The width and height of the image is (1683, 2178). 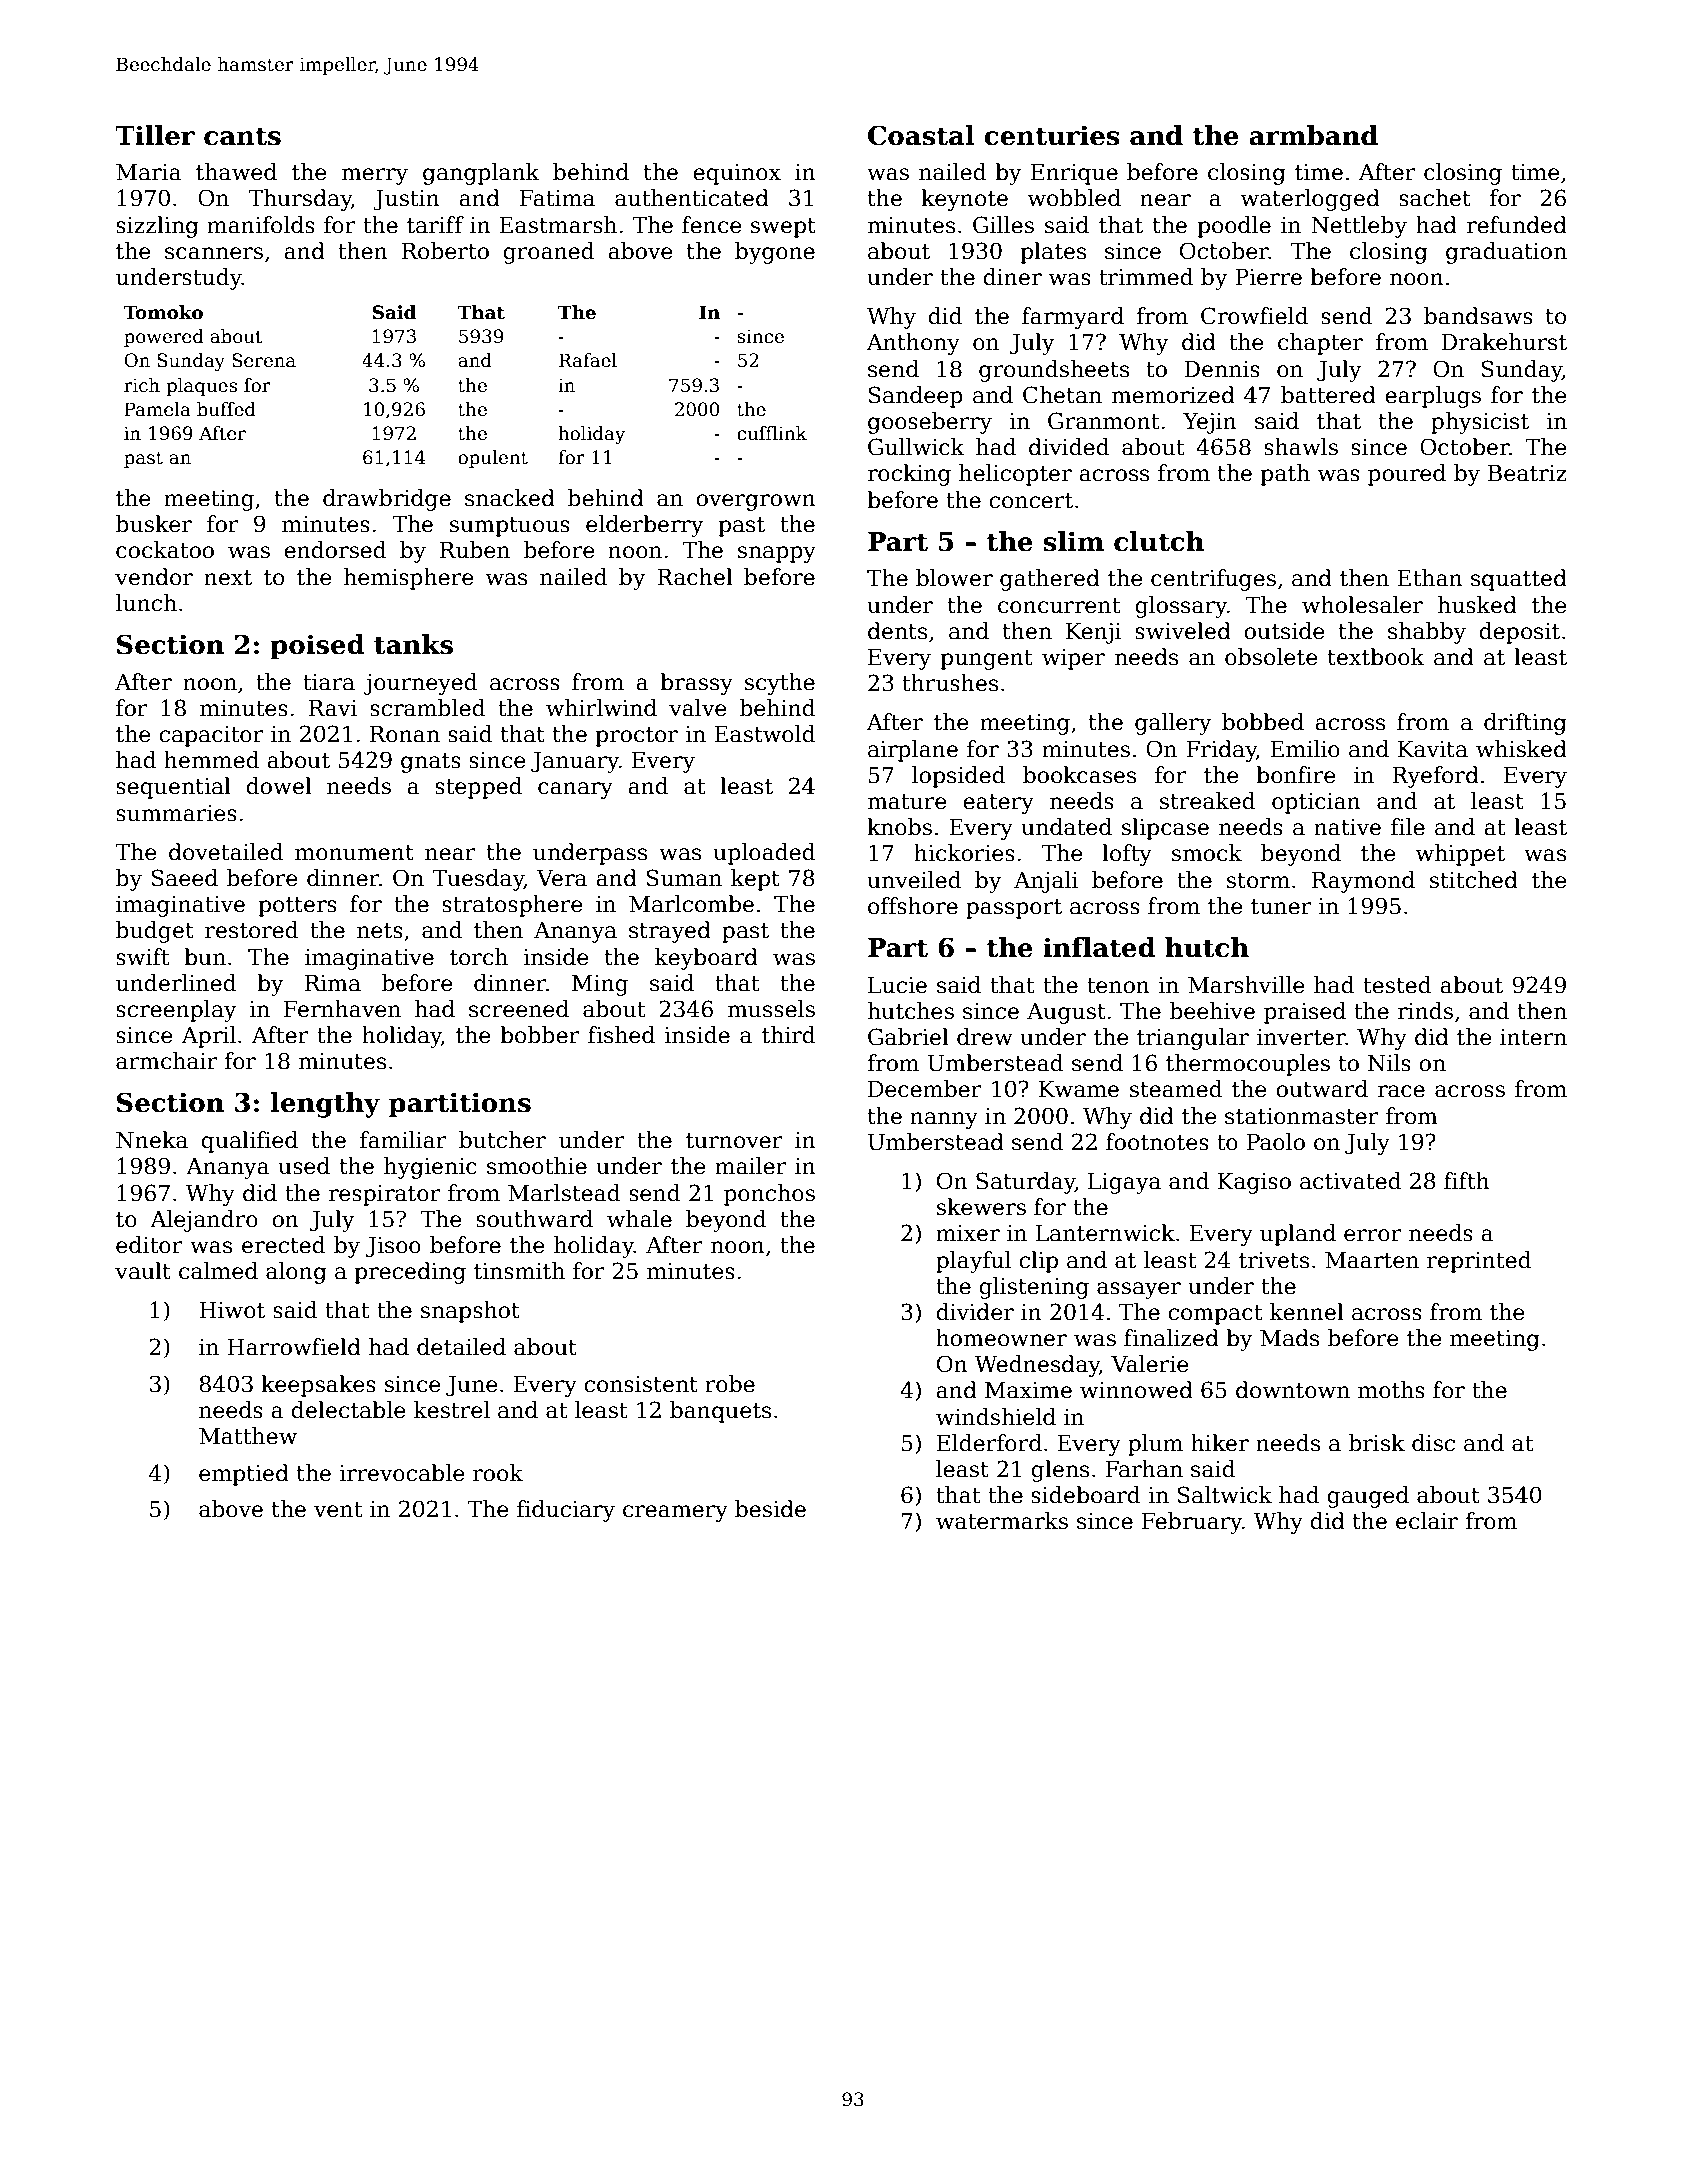 What do you see at coordinates (176, 1011) in the image?
I see `screenplay` at bounding box center [176, 1011].
